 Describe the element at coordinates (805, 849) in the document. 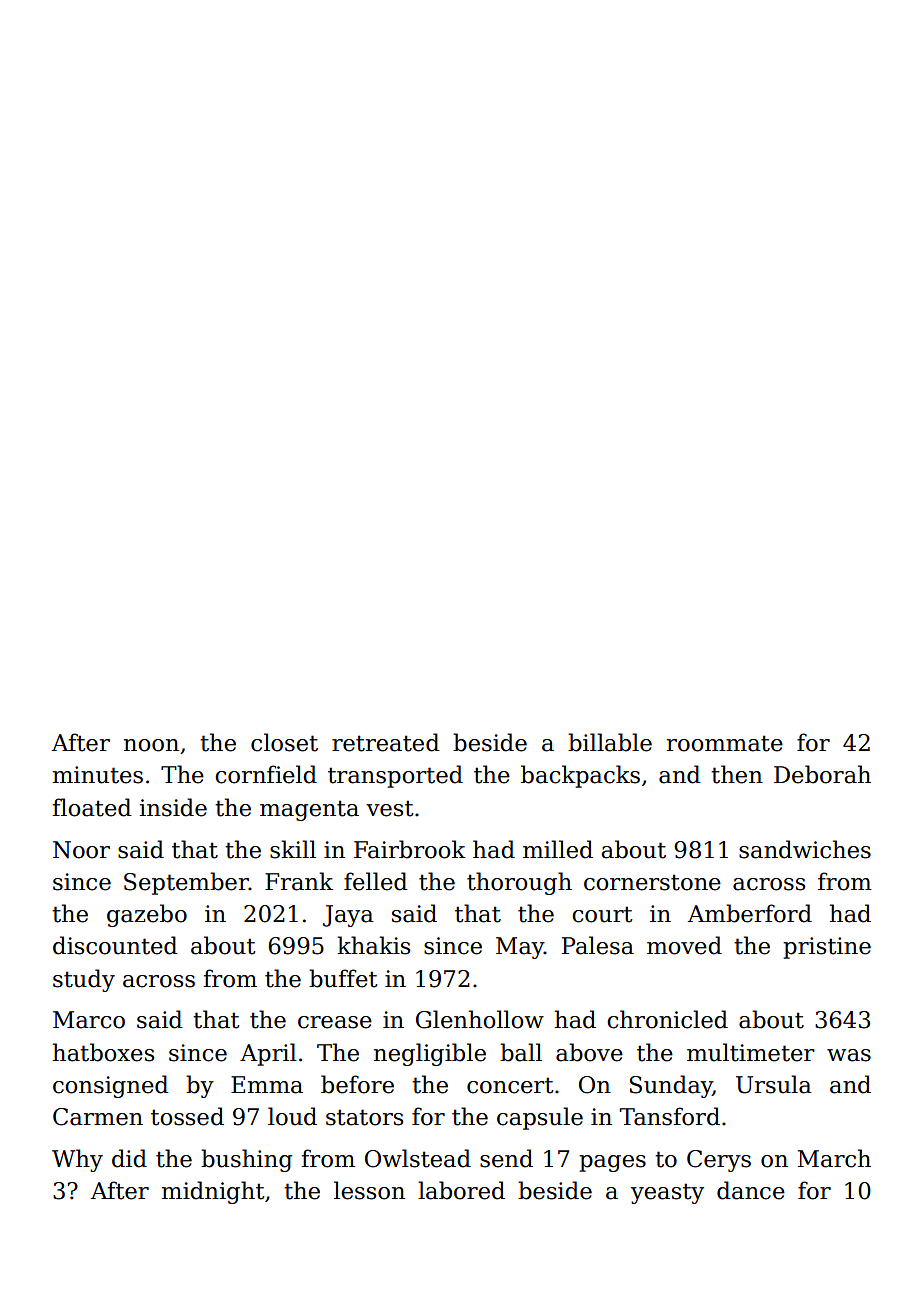

I see `sandwiches` at that location.
